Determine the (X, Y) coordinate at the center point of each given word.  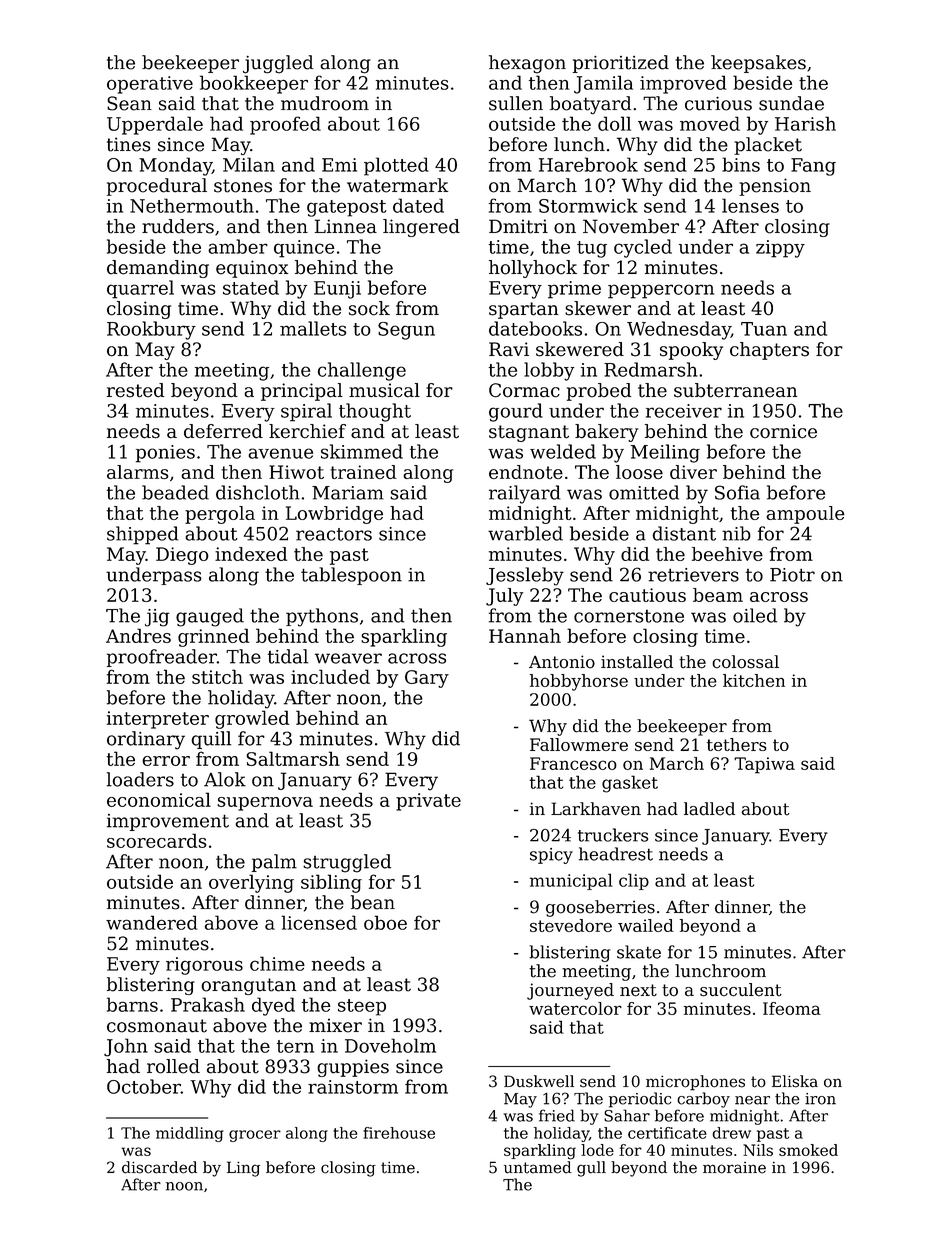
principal (302, 392)
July (504, 597)
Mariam (348, 493)
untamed (538, 1167)
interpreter (158, 720)
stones (243, 186)
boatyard (590, 105)
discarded (159, 1167)
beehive (727, 554)
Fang (813, 167)
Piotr (792, 575)
